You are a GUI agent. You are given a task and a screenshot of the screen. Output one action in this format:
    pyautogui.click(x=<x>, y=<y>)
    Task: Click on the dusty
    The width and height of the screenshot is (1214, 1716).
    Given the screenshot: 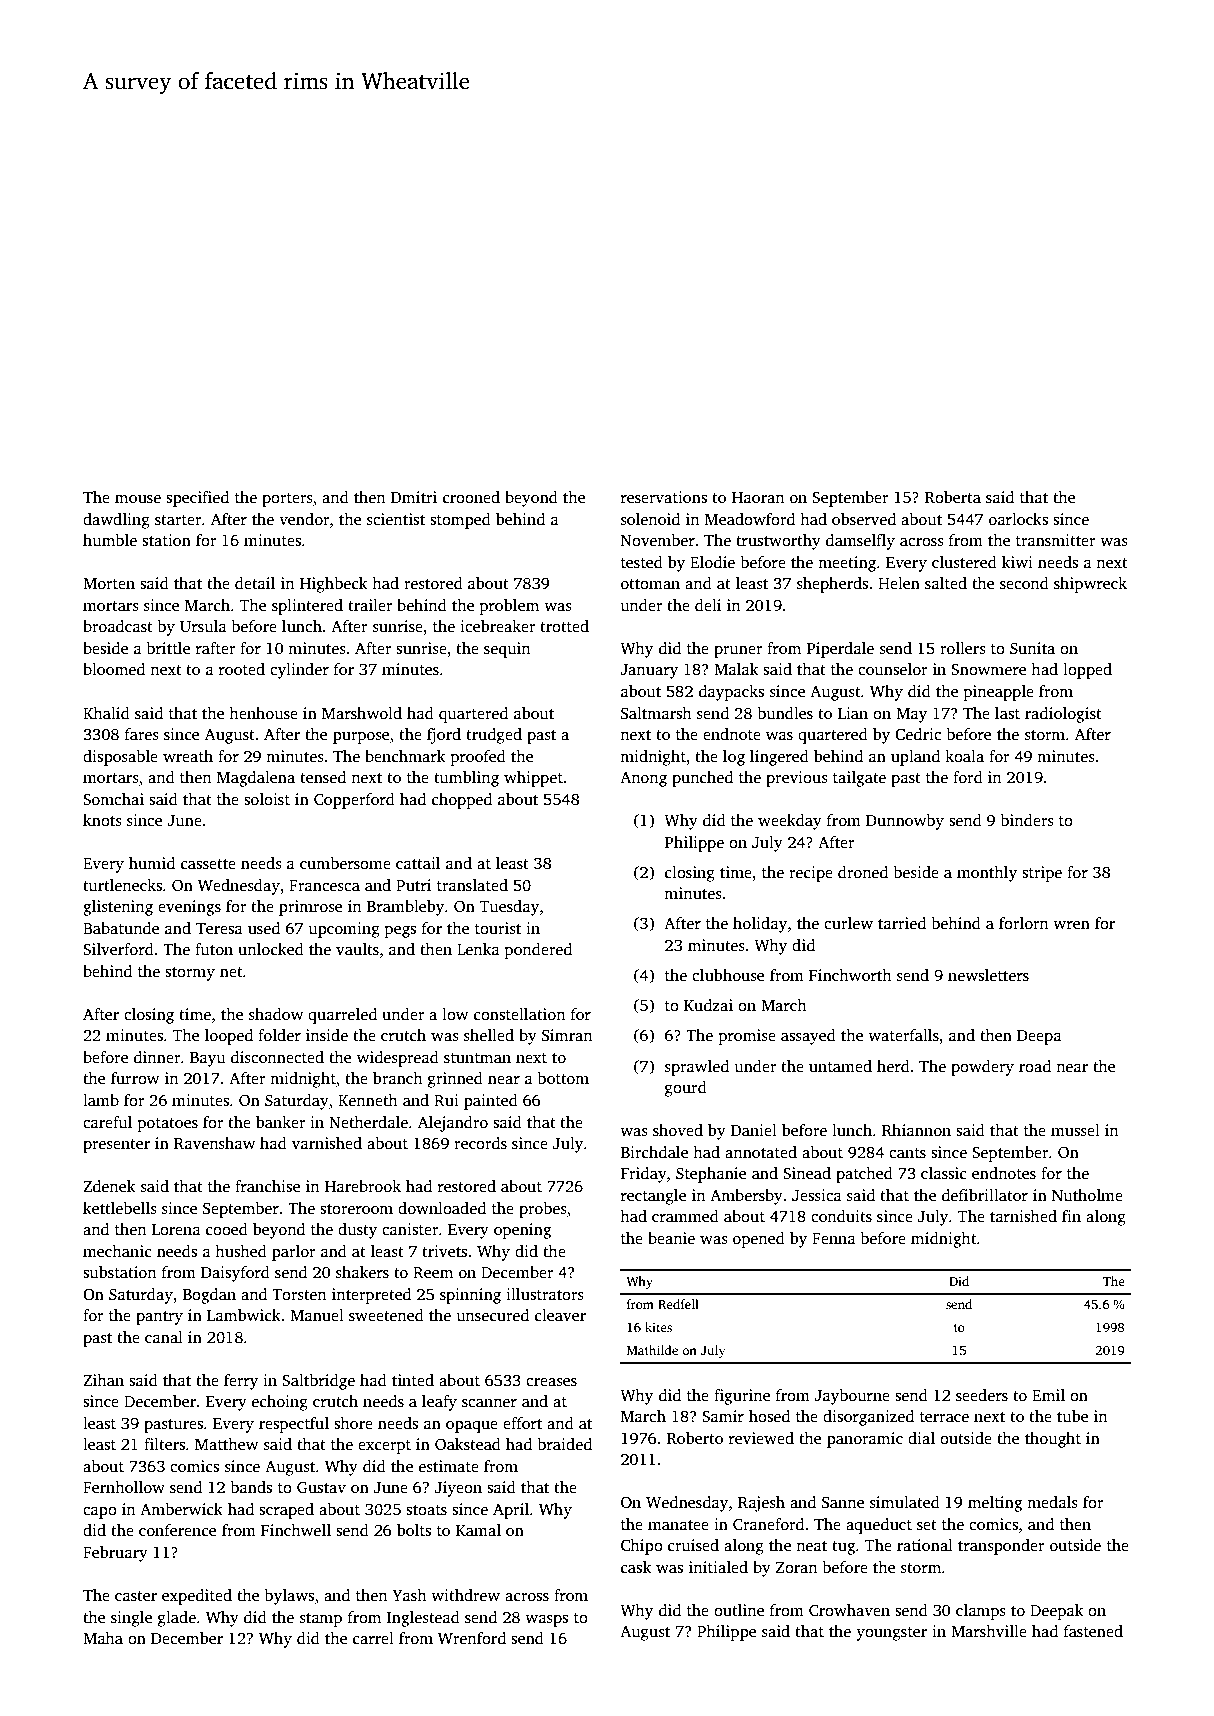 What is the action you would take?
    pyautogui.click(x=357, y=1231)
